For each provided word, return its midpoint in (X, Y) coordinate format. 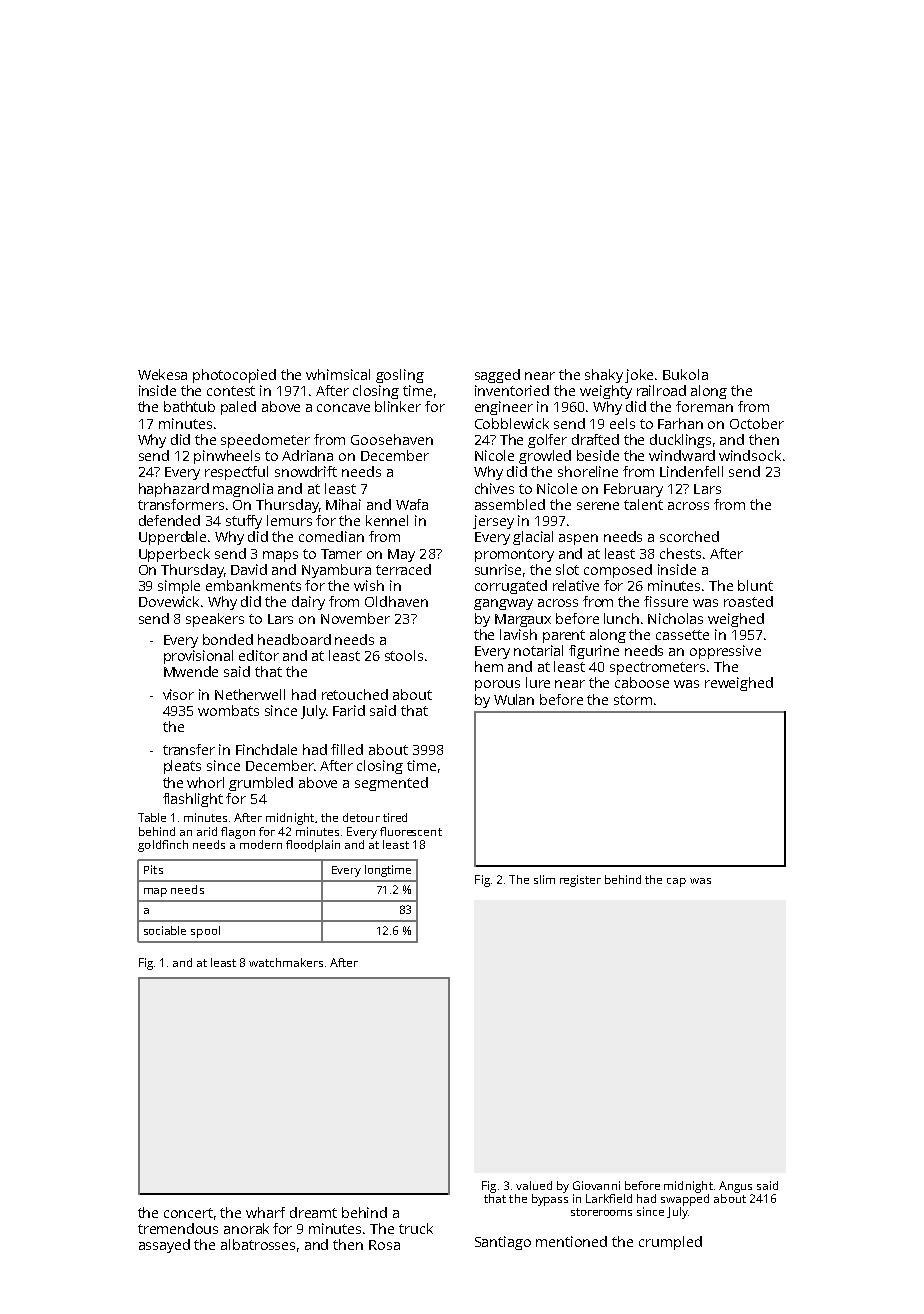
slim (544, 879)
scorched (689, 536)
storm (633, 700)
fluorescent (411, 831)
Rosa (384, 1245)
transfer (189, 749)
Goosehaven (392, 439)
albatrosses (258, 1244)
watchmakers (286, 962)
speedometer (265, 441)
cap (676, 882)
